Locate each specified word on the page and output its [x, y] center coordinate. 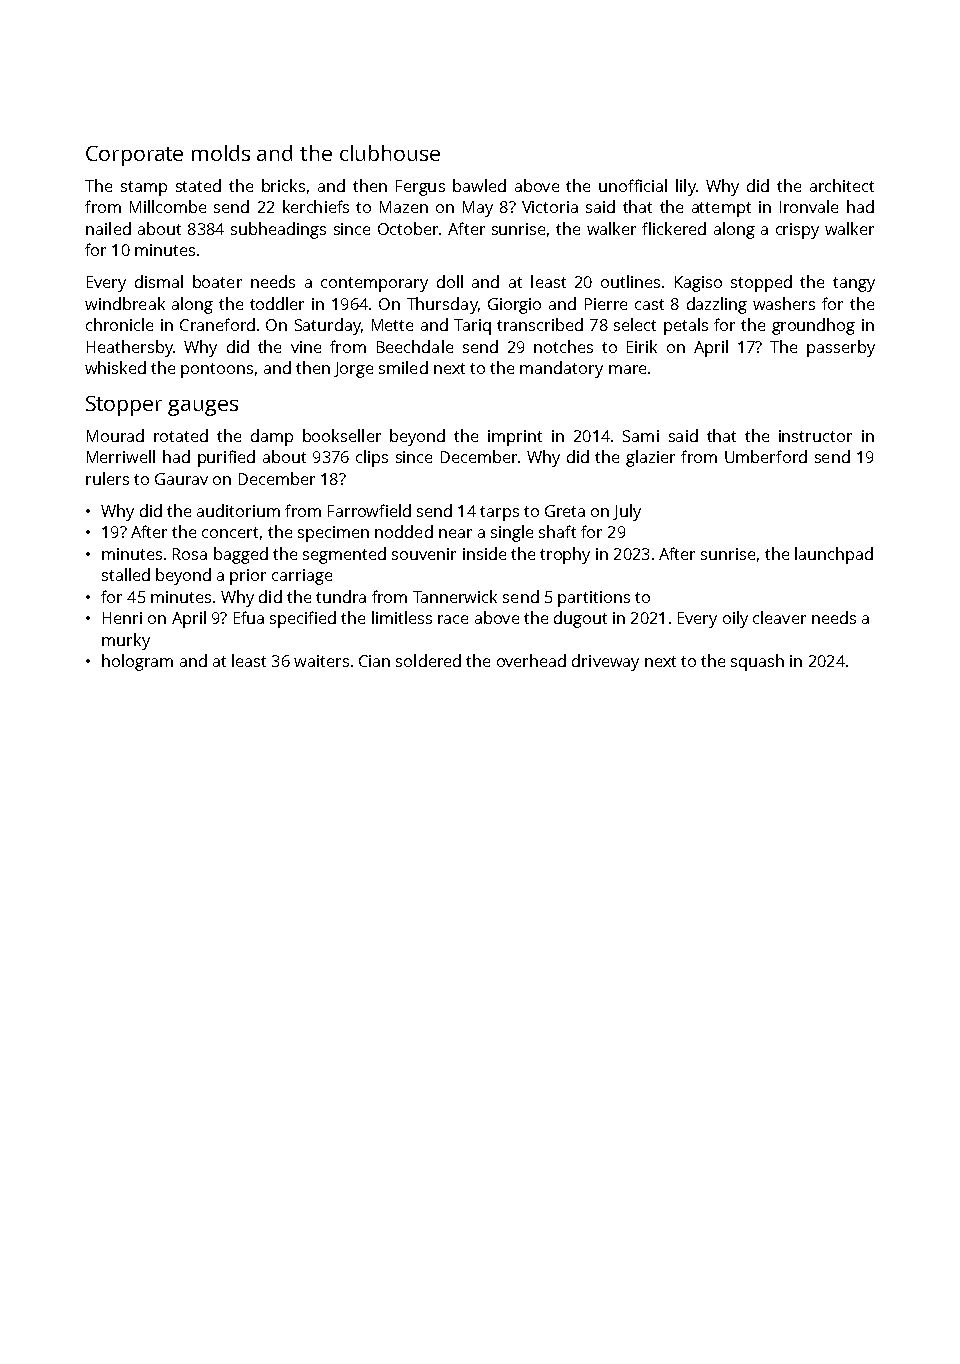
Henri [122, 618]
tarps [499, 513]
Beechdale [415, 346]
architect [842, 185]
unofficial [633, 185]
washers [784, 303]
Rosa [190, 554]
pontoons [217, 370]
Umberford [766, 456]
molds [221, 153]
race [453, 619]
